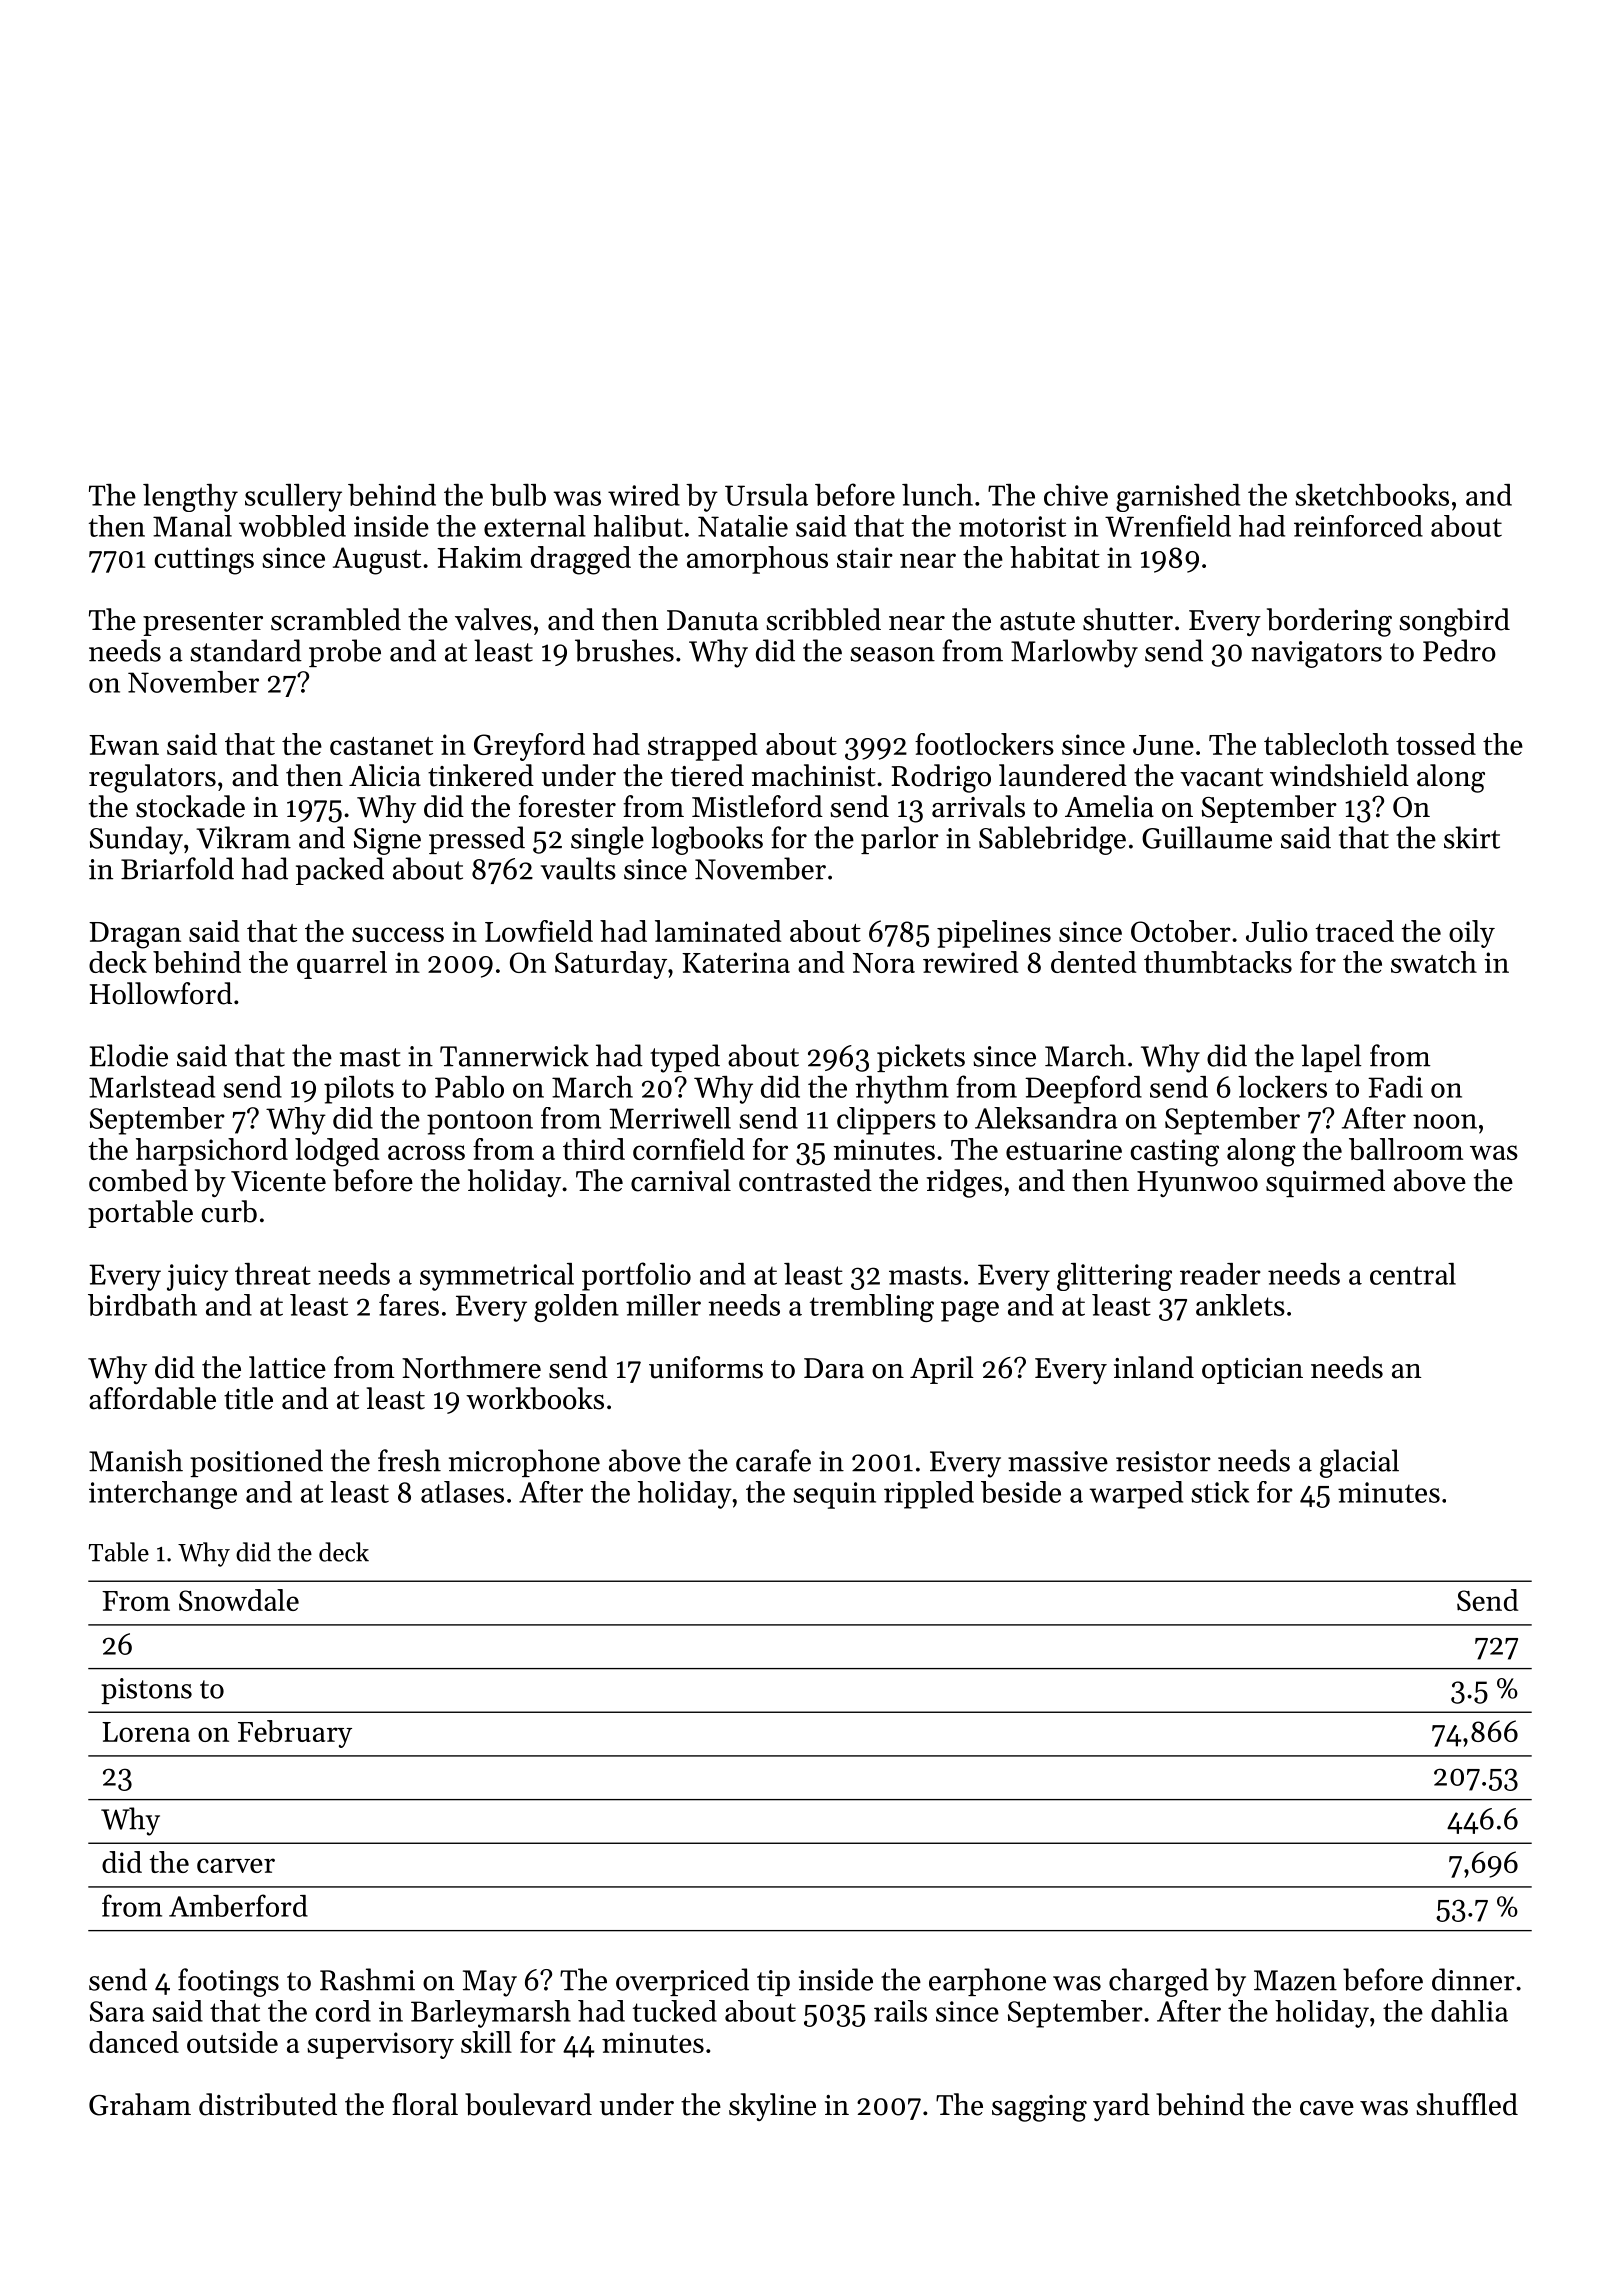  I want to click on Snowdale, so click(239, 1600).
